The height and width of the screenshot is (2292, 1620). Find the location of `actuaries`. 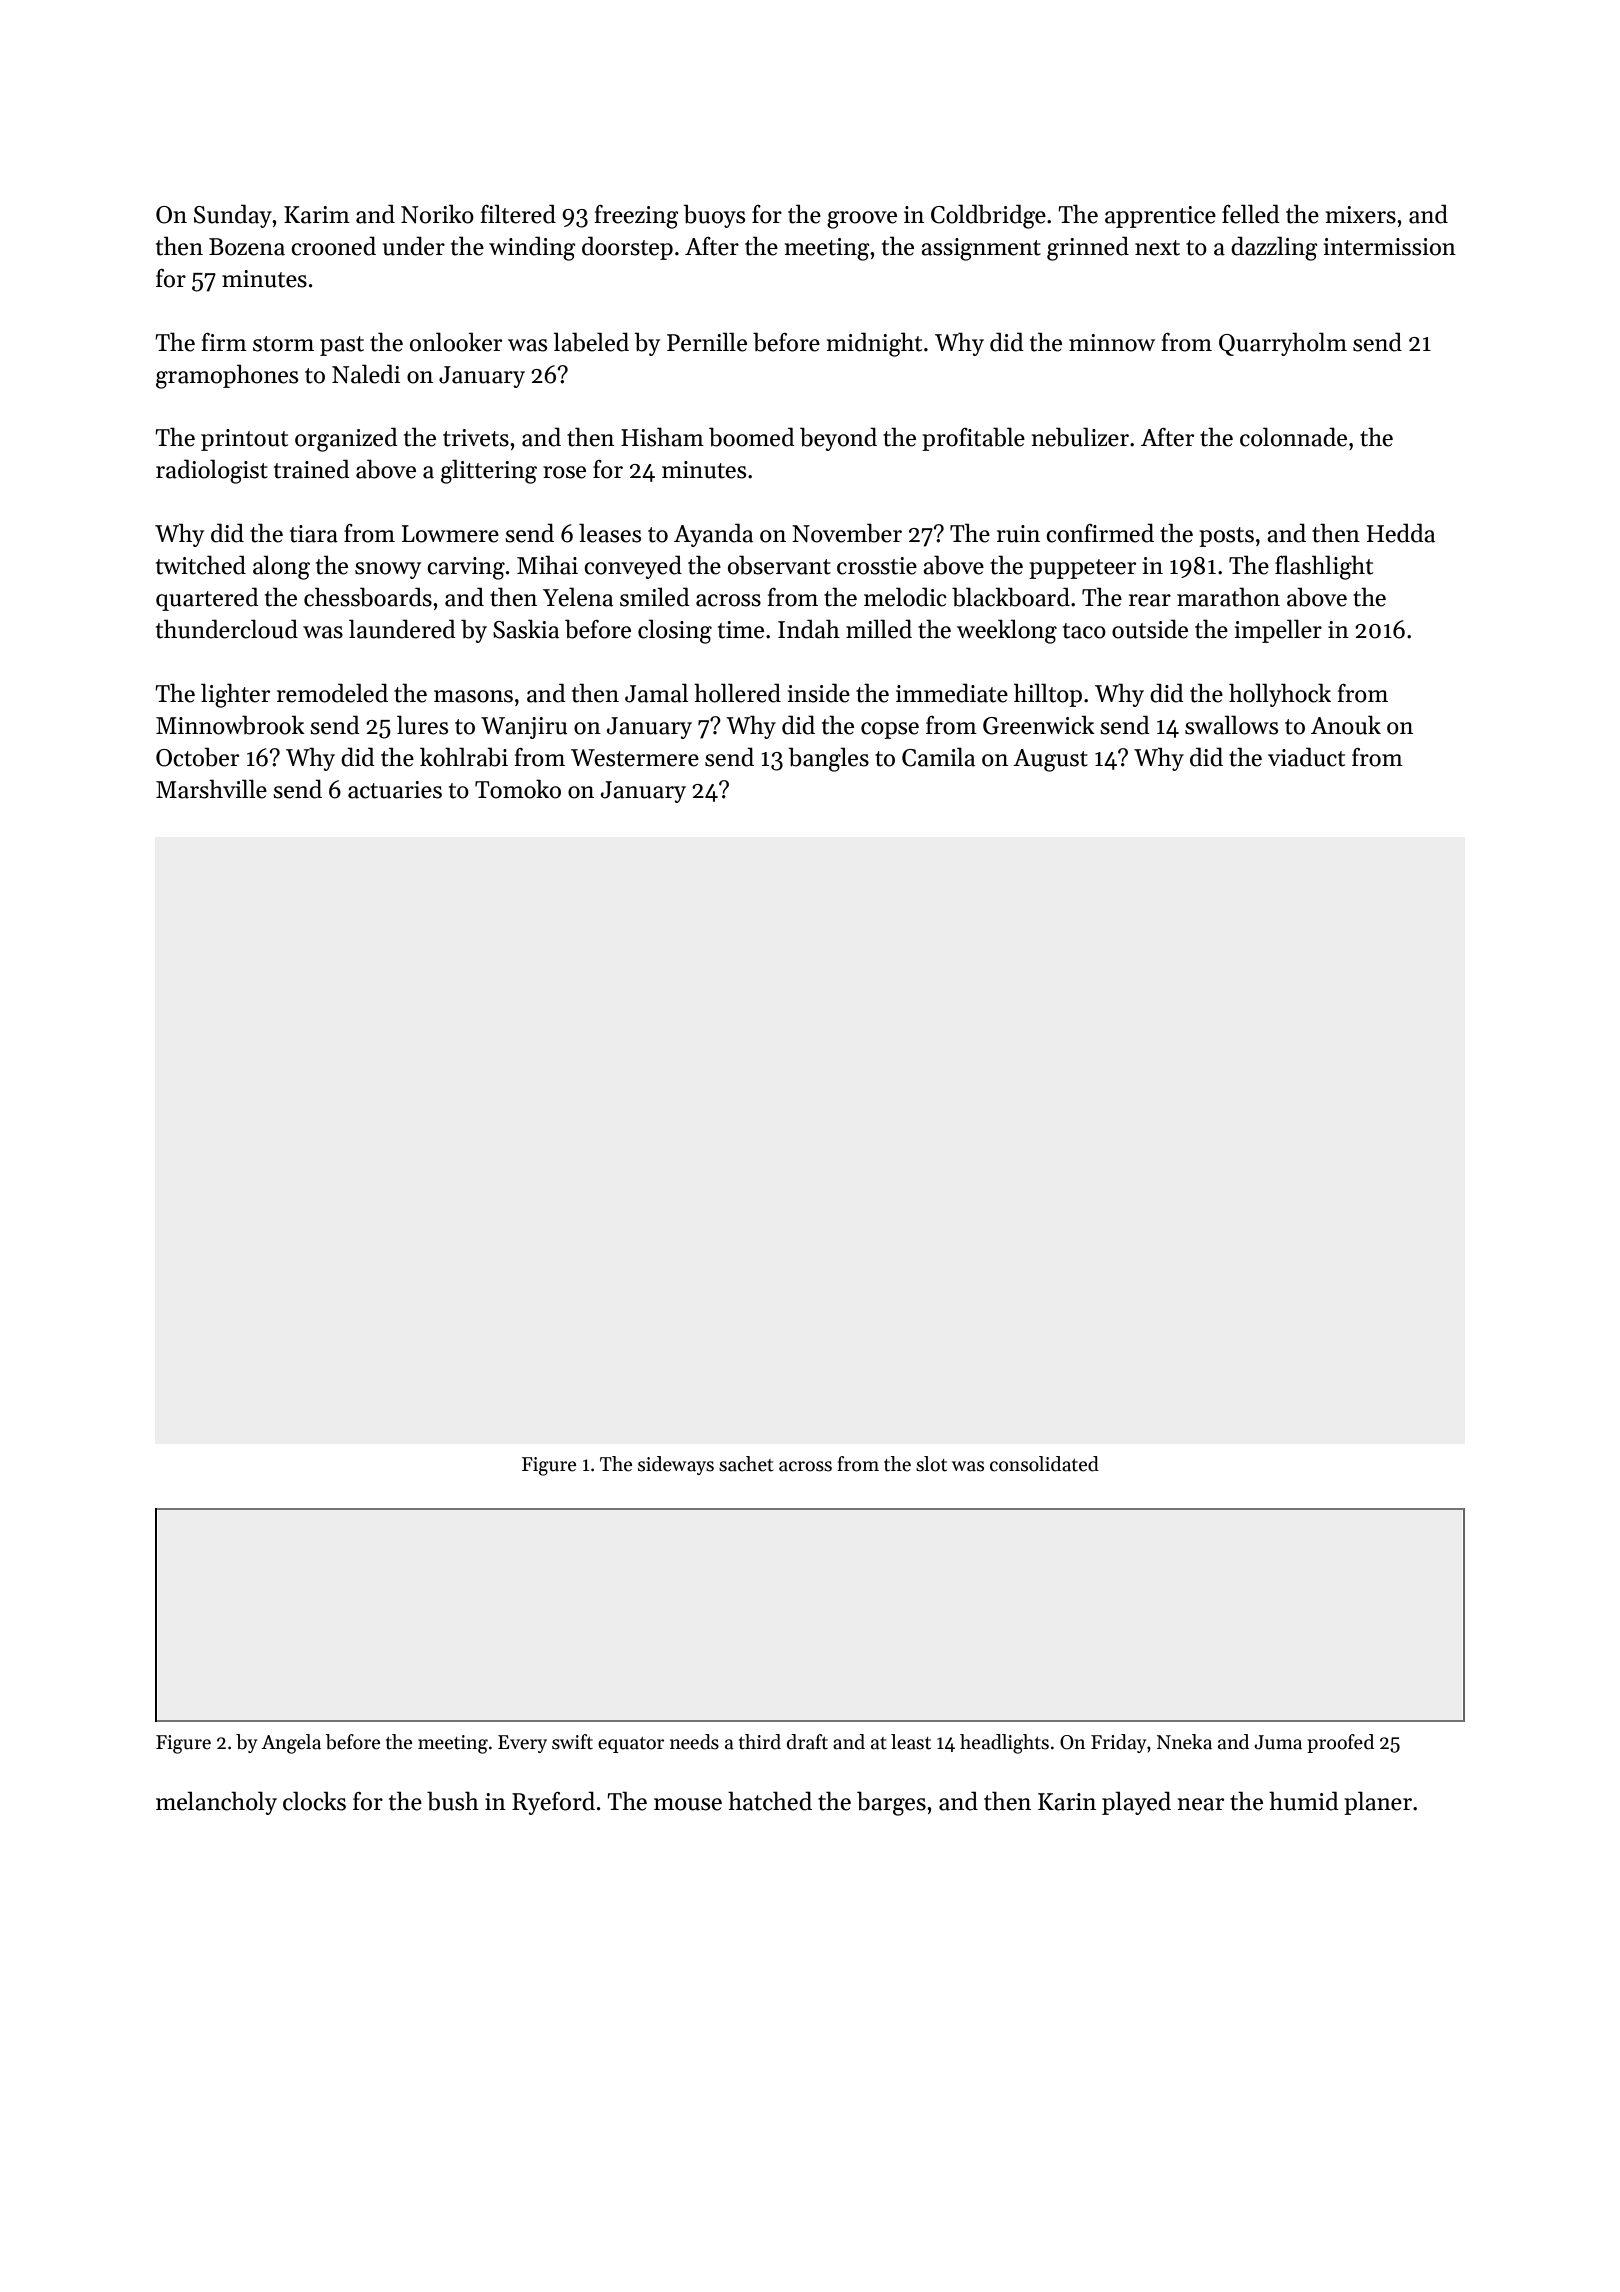

actuaries is located at coordinates (395, 790).
